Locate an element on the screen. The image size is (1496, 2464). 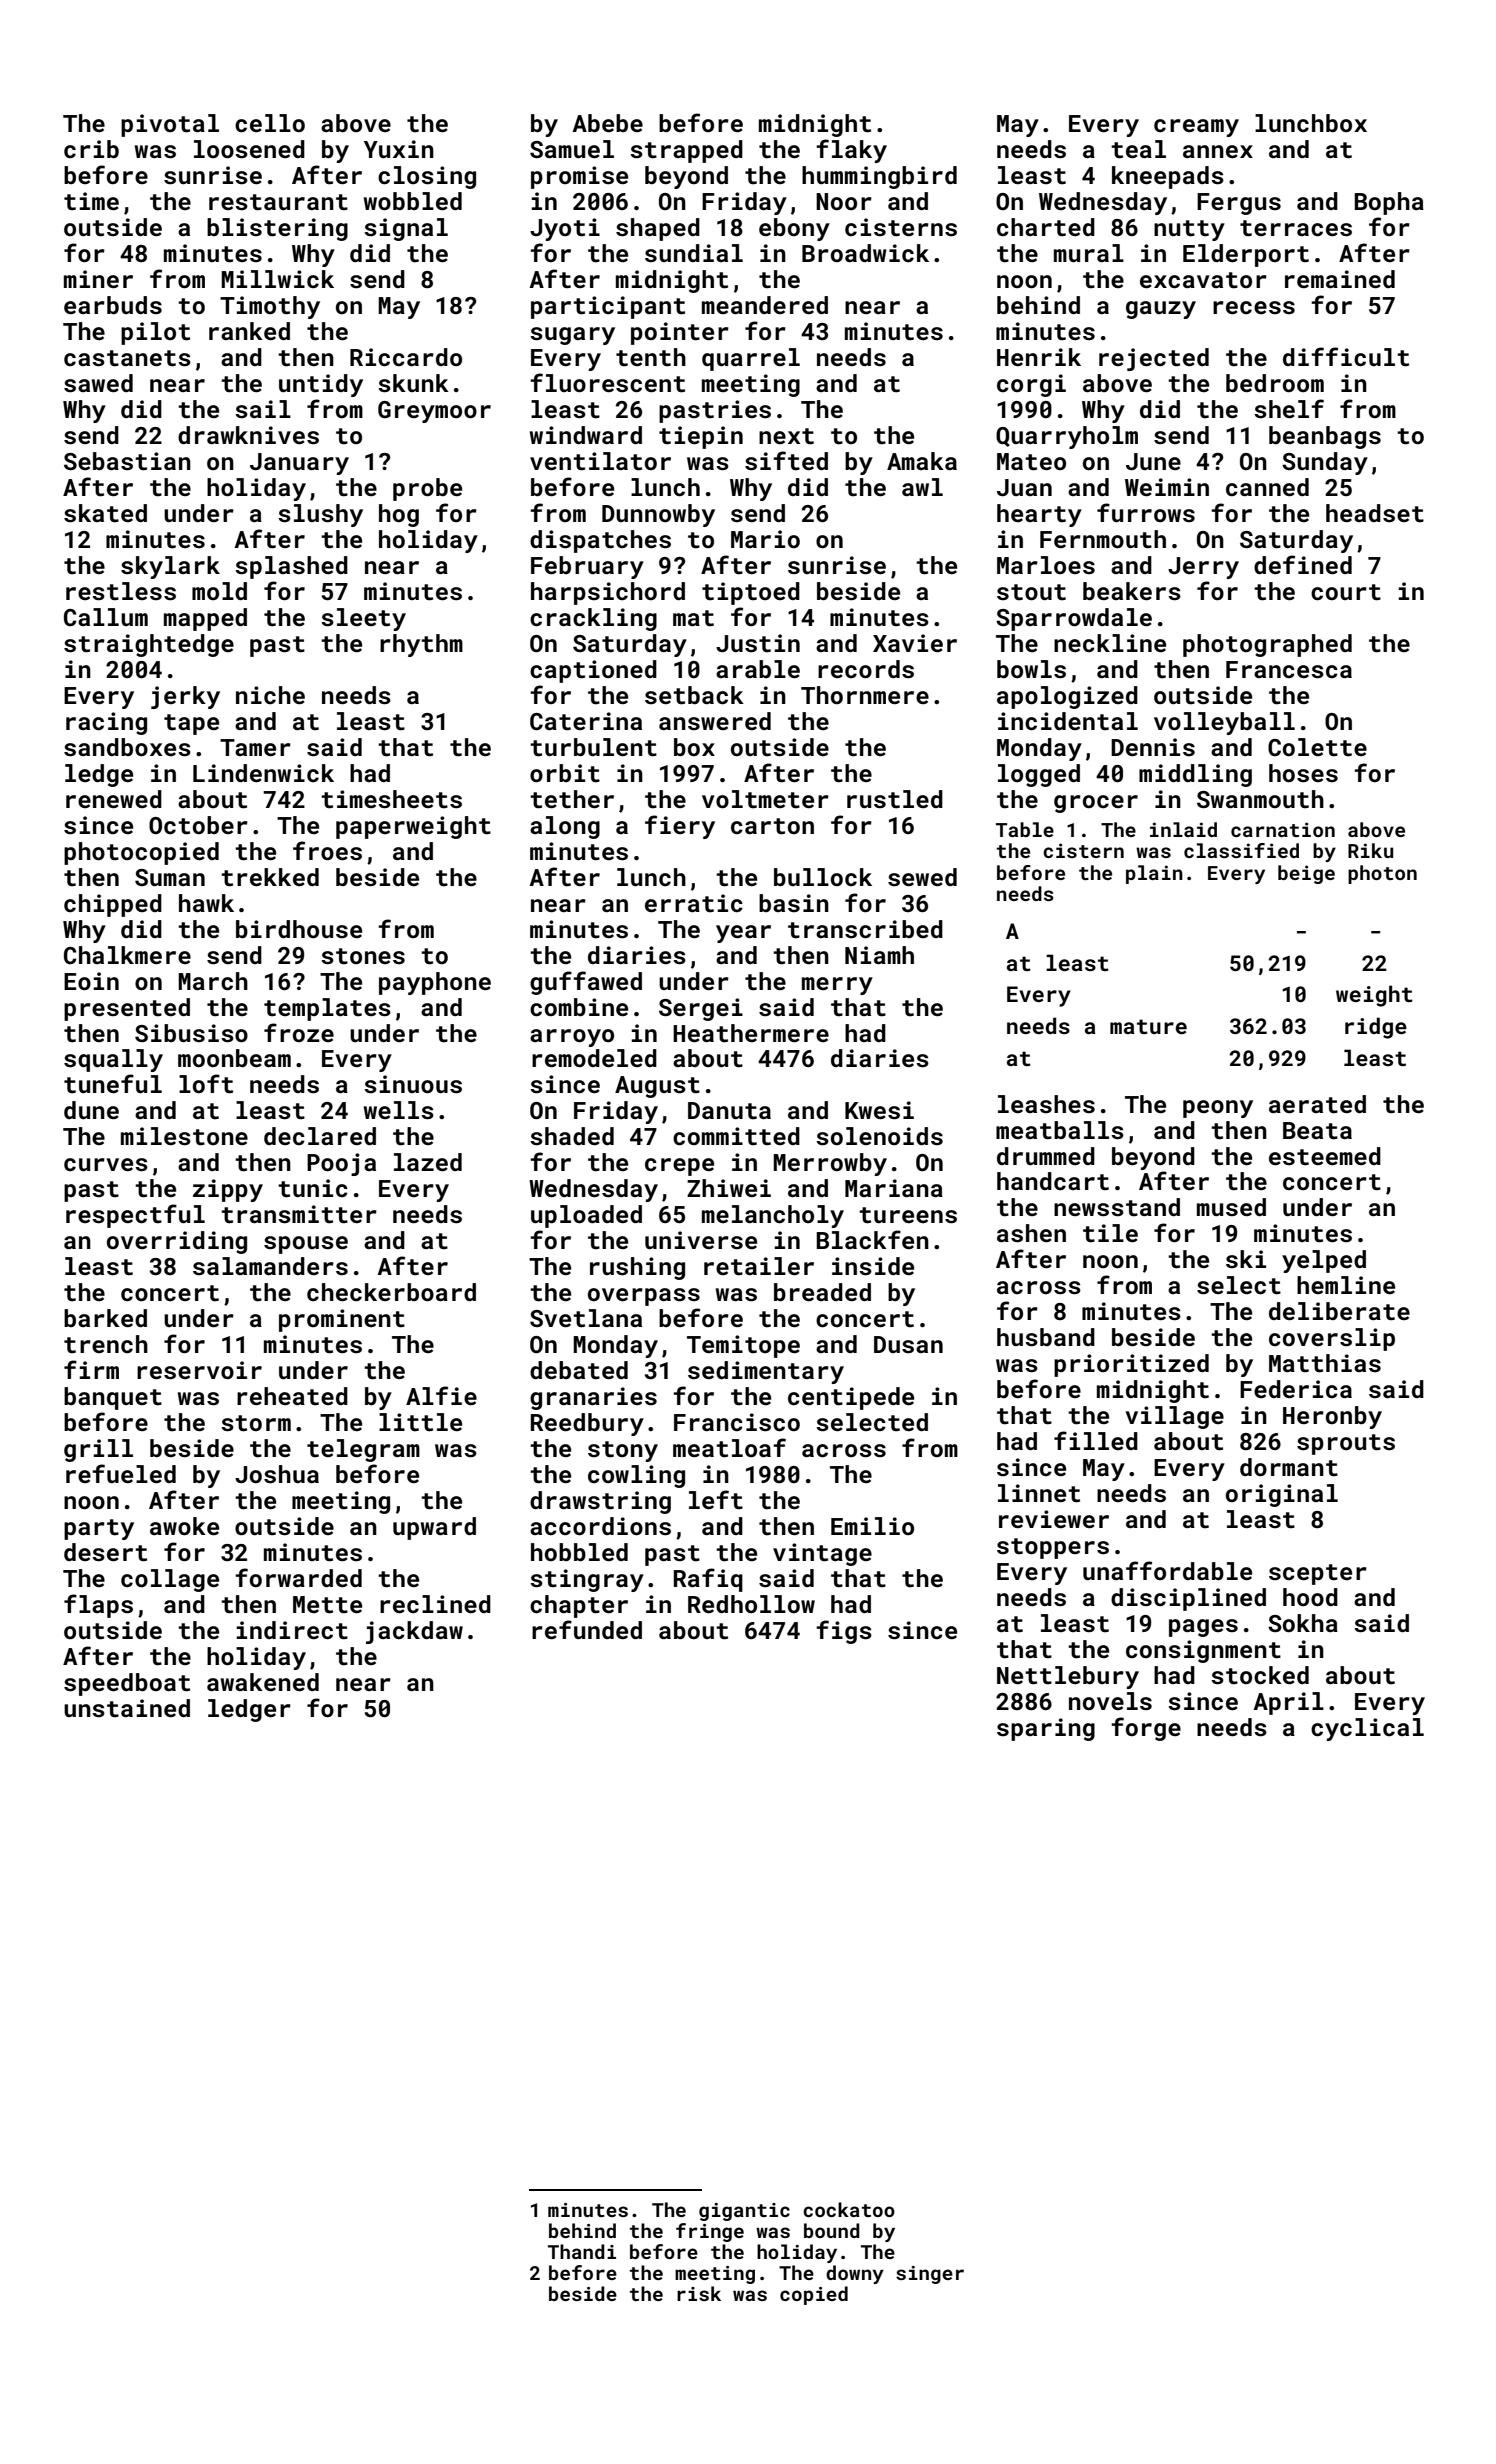
captioned is located at coordinates (593, 671).
